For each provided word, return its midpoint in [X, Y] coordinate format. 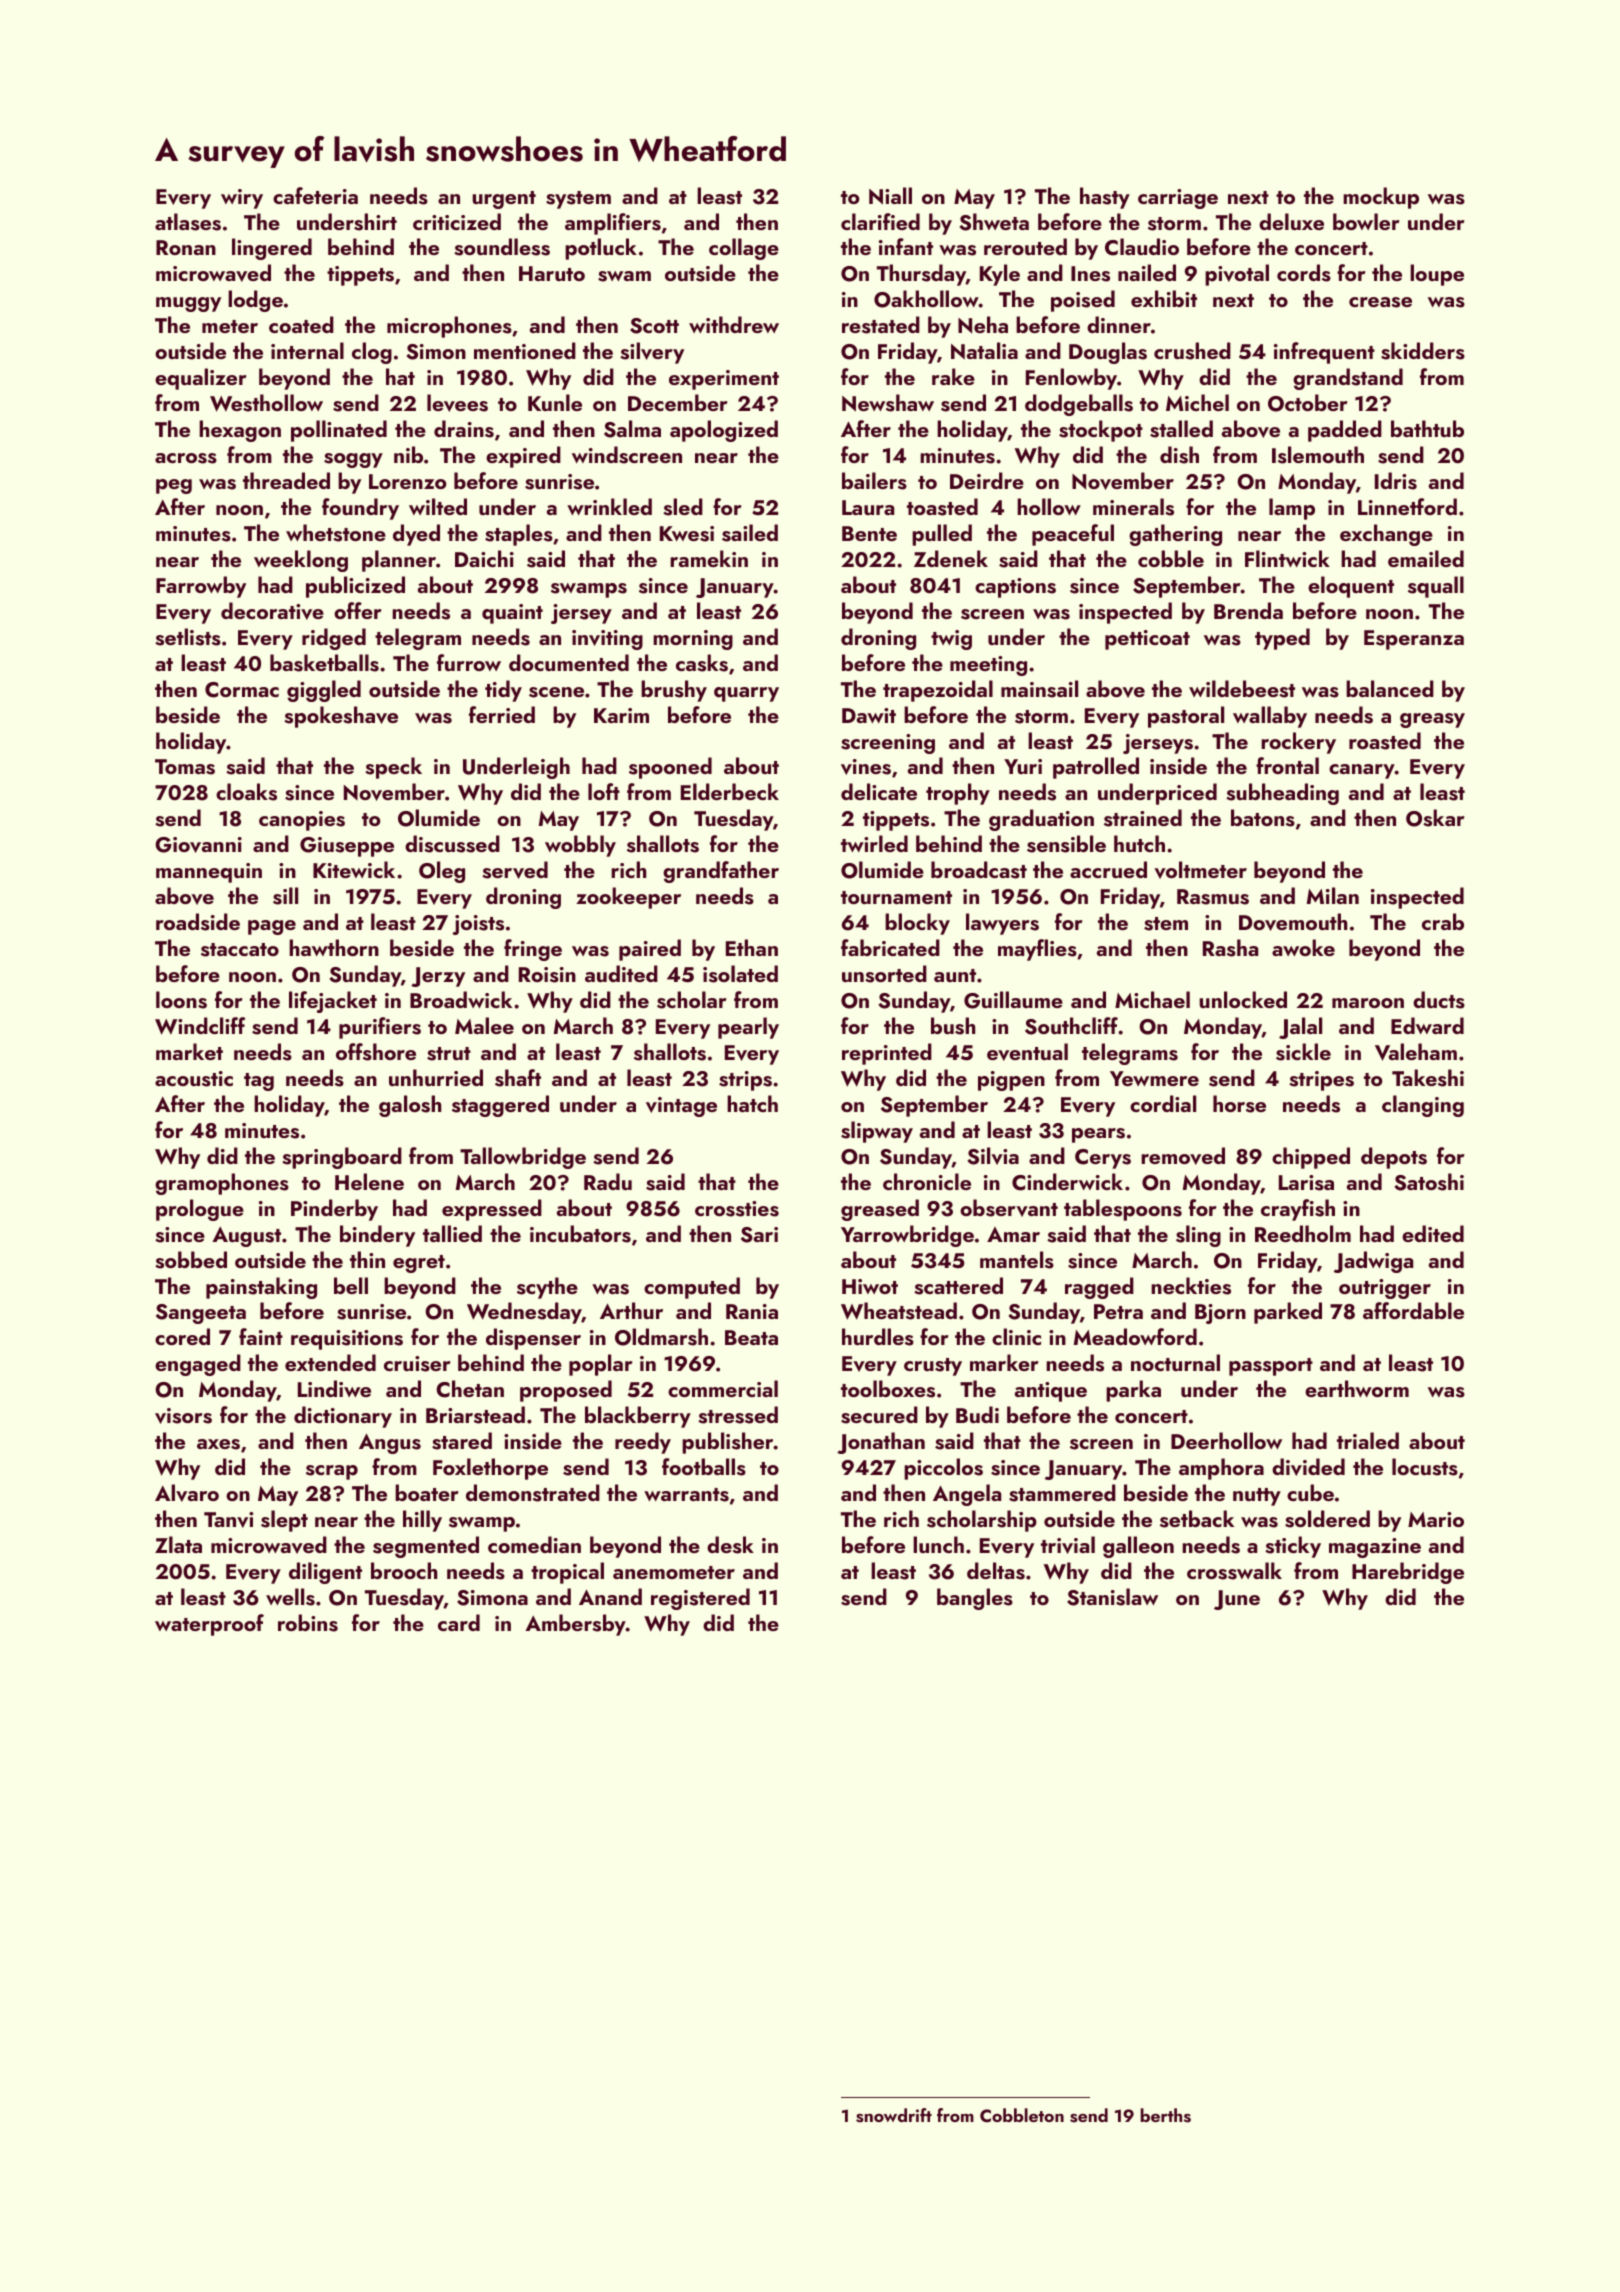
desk [730, 1545]
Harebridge [1408, 1573]
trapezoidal [938, 691]
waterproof [209, 1625]
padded [1345, 431]
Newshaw [888, 403]
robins [308, 1623]
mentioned [525, 350]
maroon [1368, 1003]
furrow [469, 662]
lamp [1292, 509]
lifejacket [333, 1002]
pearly [748, 1028]
